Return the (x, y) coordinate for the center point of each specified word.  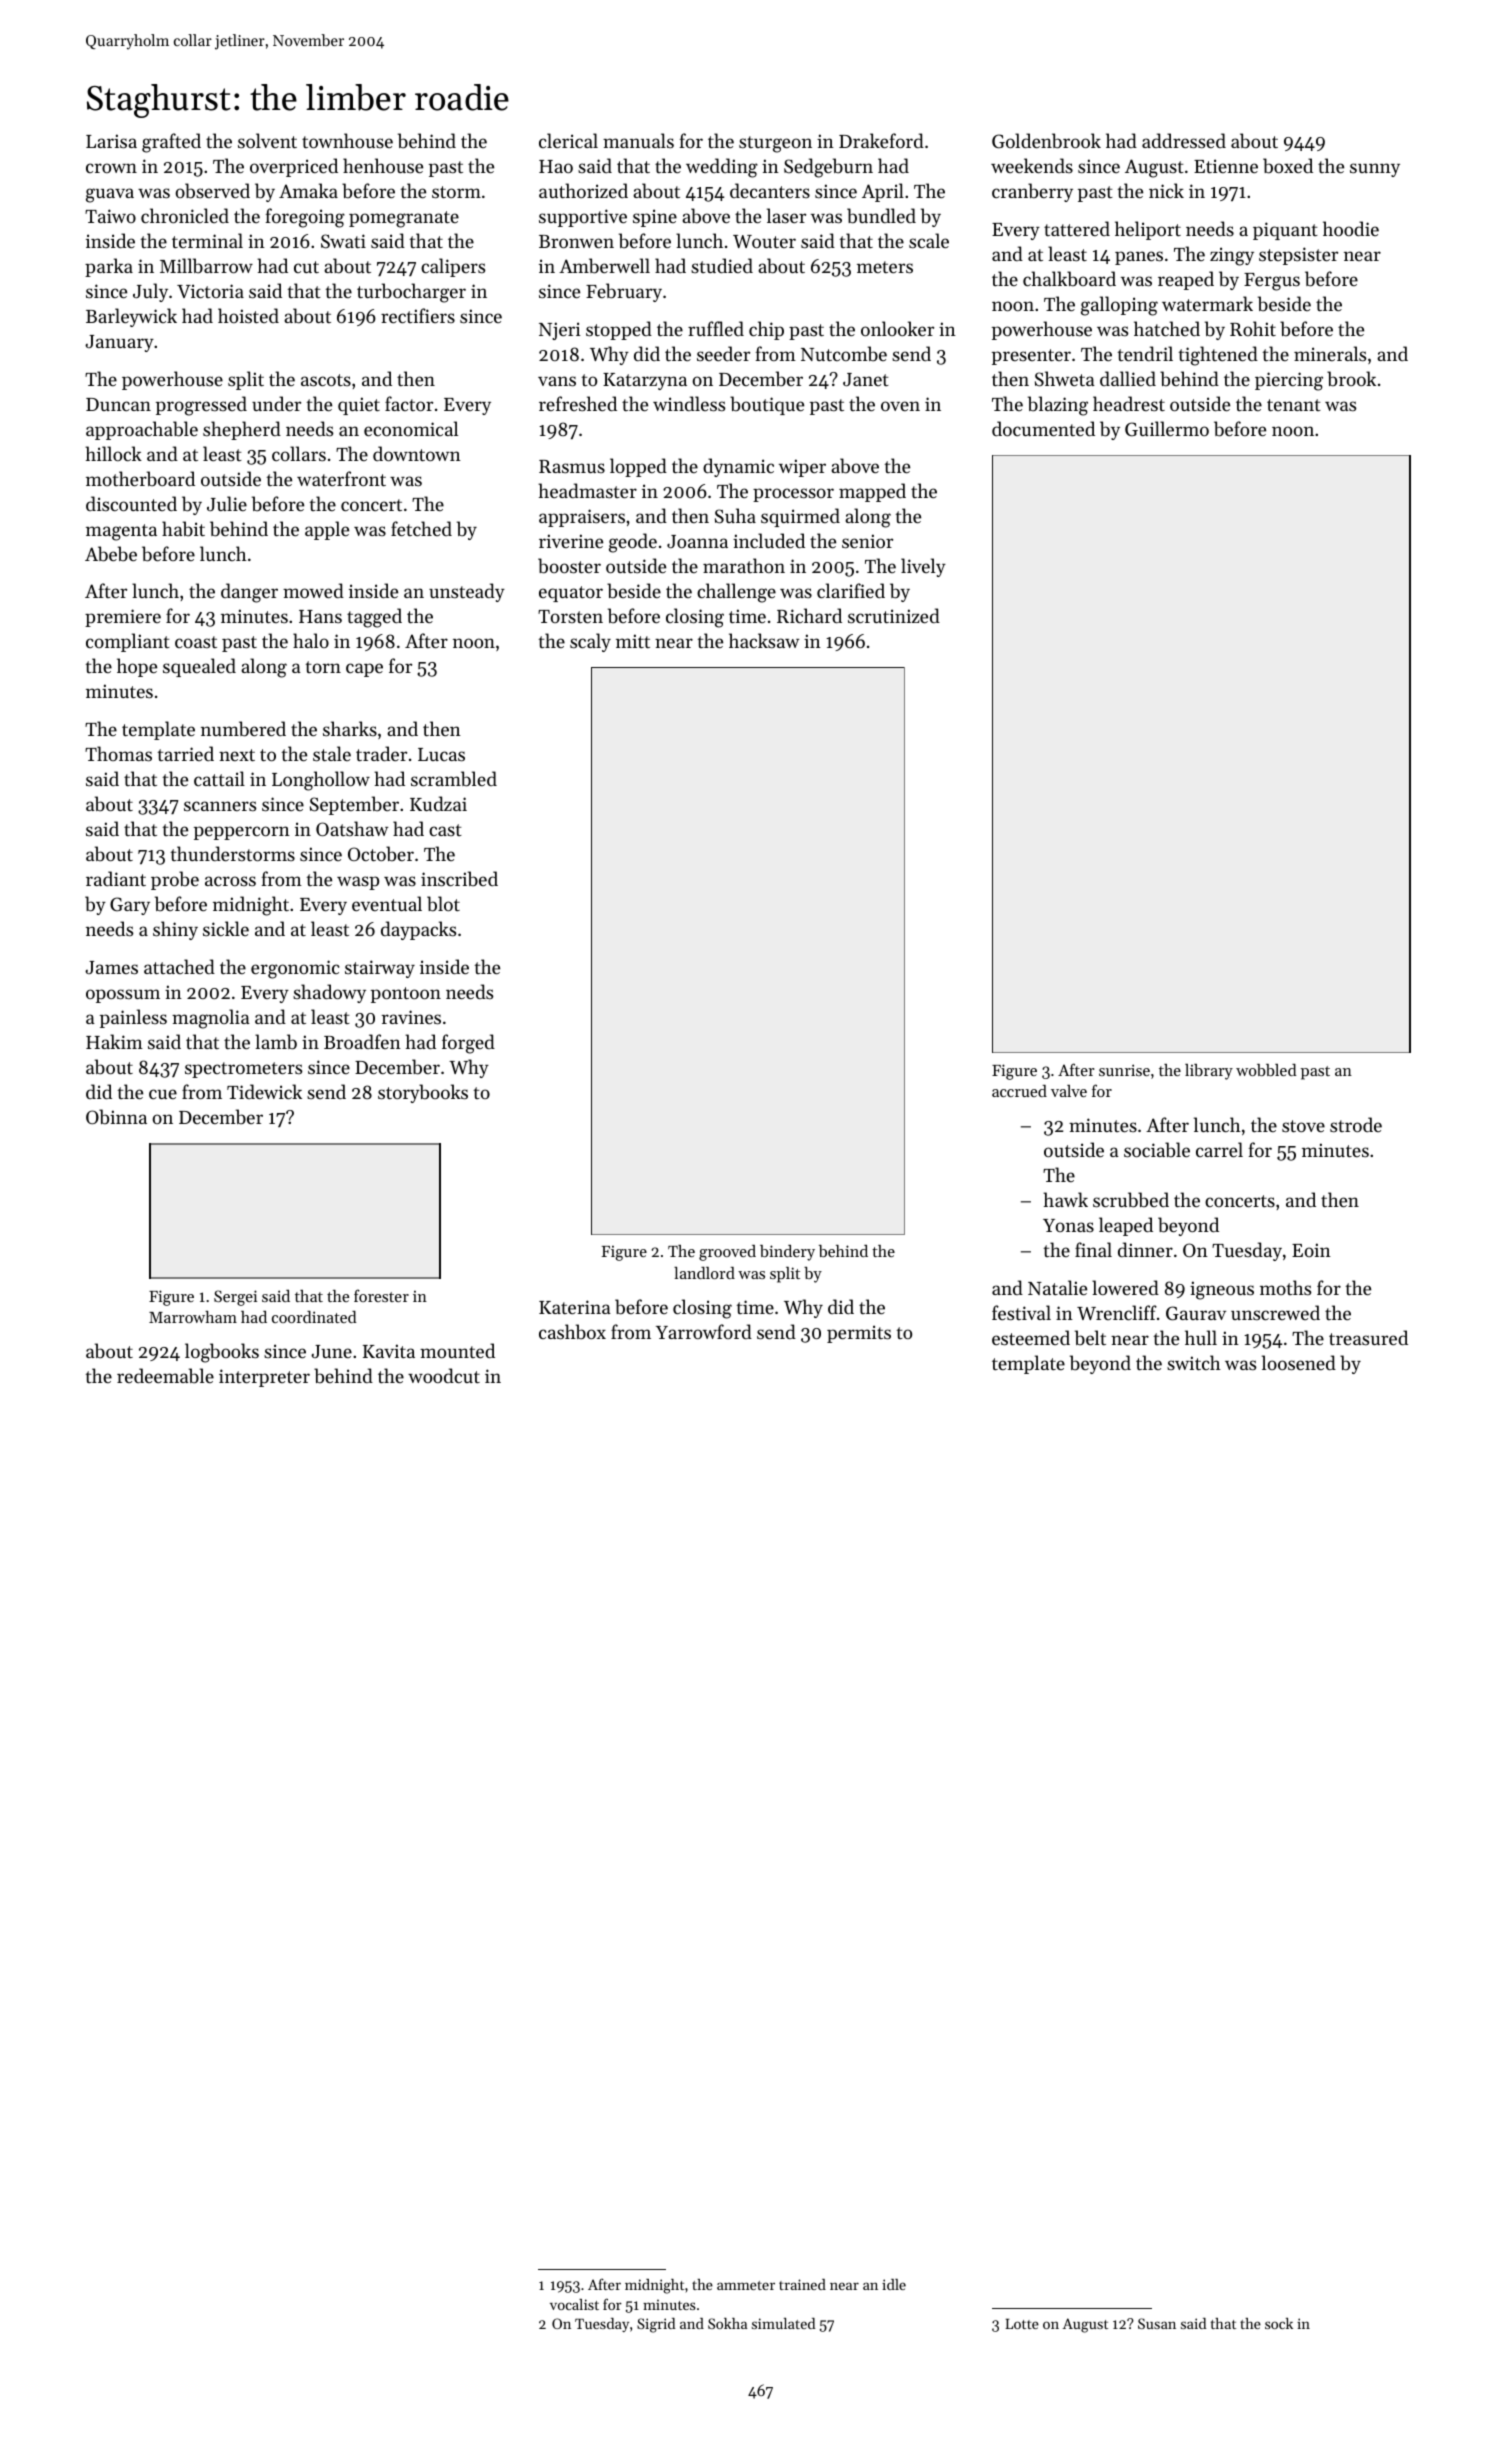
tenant (1294, 405)
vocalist (574, 2304)
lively (923, 567)
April (883, 192)
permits (859, 1334)
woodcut (444, 1375)
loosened (1299, 1362)
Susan (1157, 2323)
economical (411, 428)
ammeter (746, 2285)
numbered (243, 729)
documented (1043, 428)
